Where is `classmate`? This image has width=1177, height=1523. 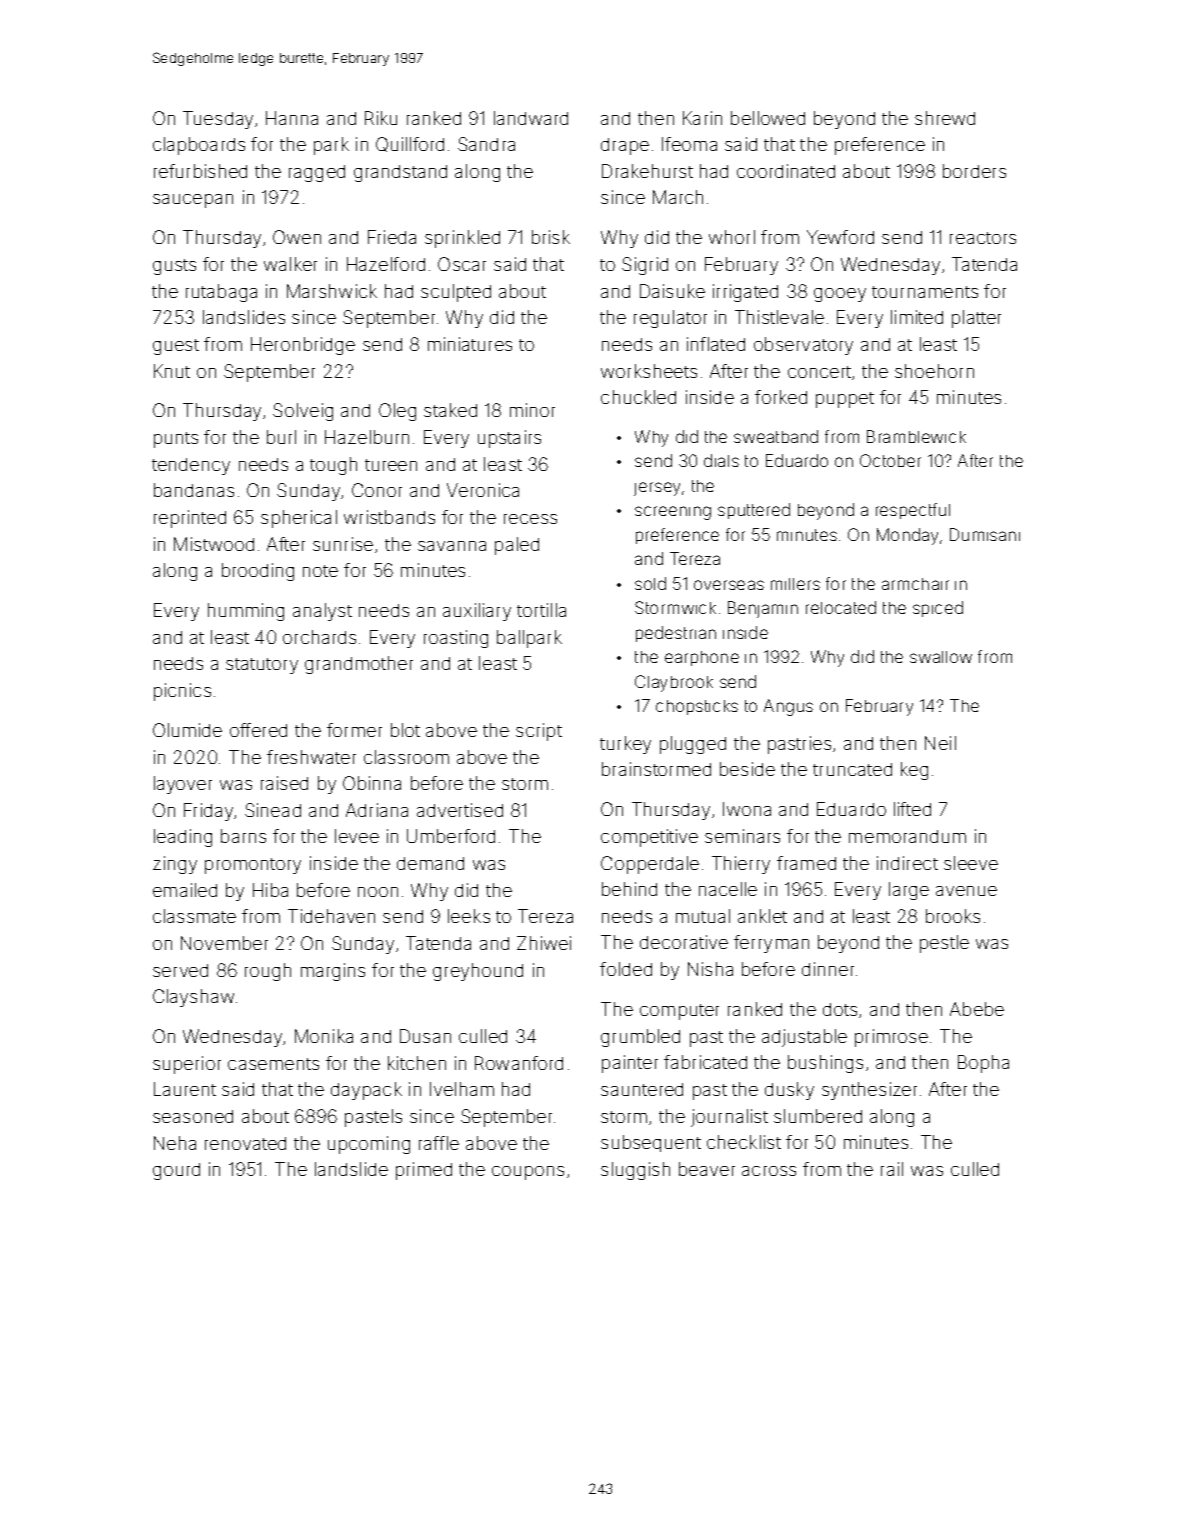
classmate is located at coordinates (194, 916).
